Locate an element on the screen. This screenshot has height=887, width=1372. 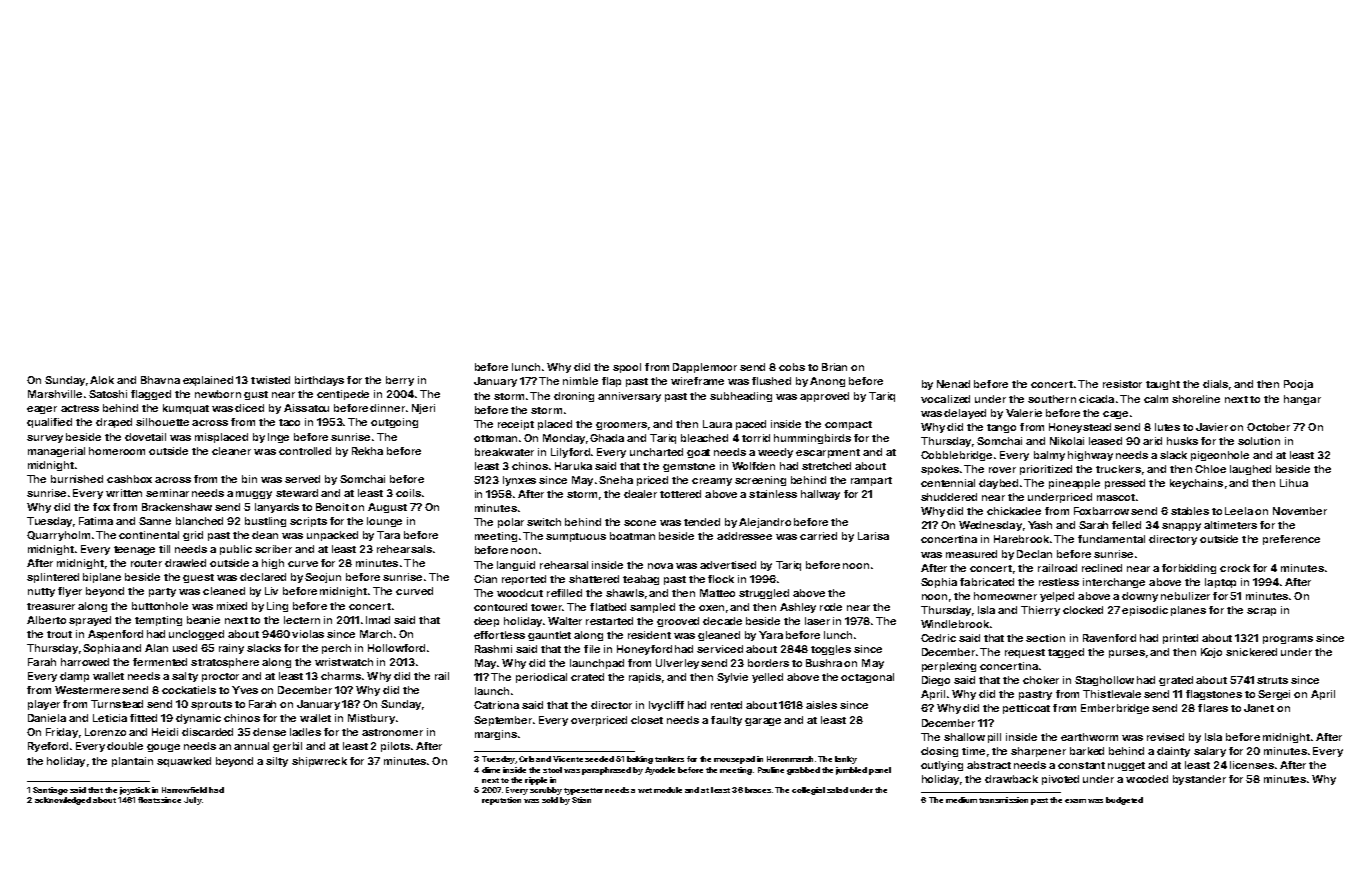
Marshville is located at coordinates (55, 394).
